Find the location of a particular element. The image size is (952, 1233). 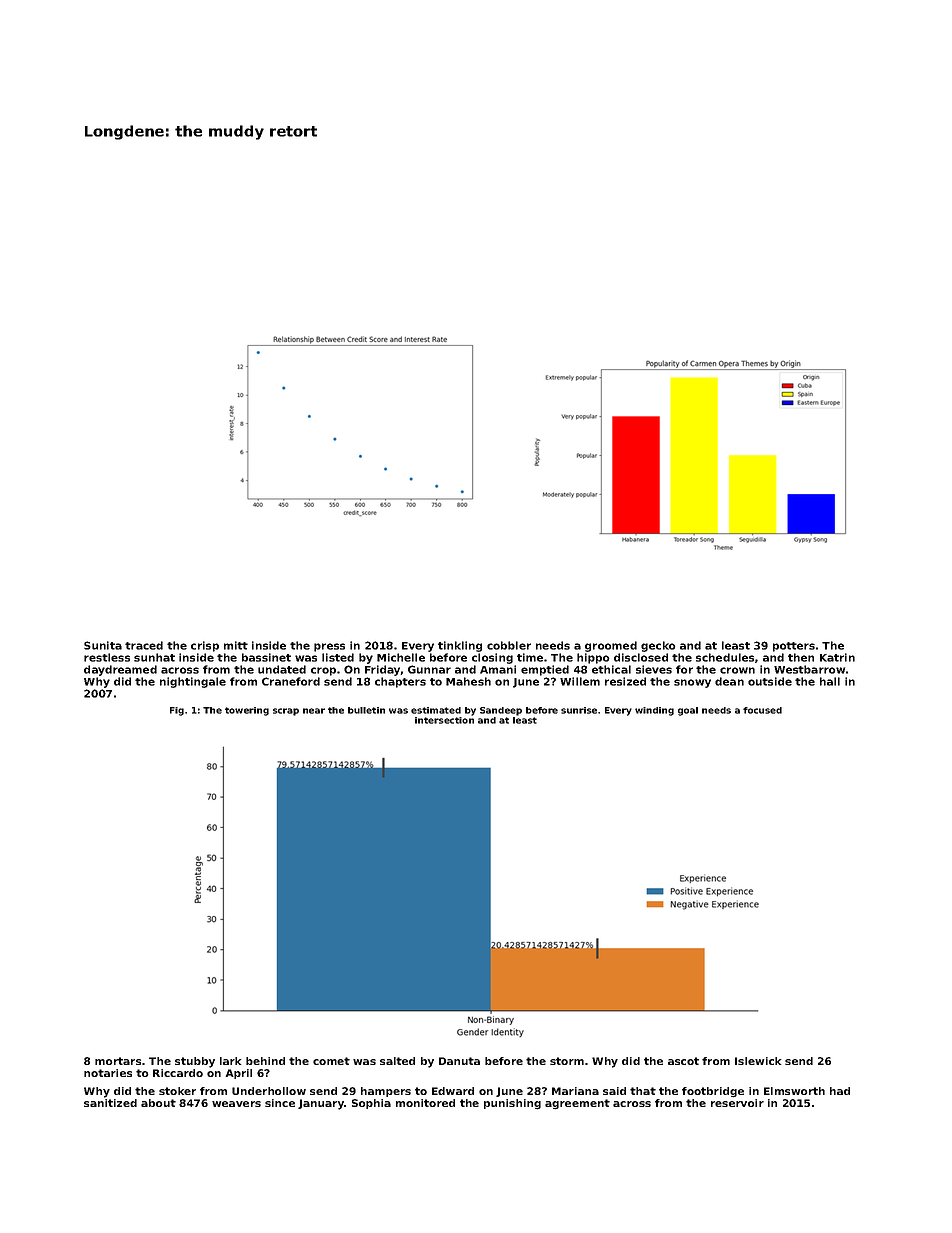

Sandeep is located at coordinates (501, 711).
